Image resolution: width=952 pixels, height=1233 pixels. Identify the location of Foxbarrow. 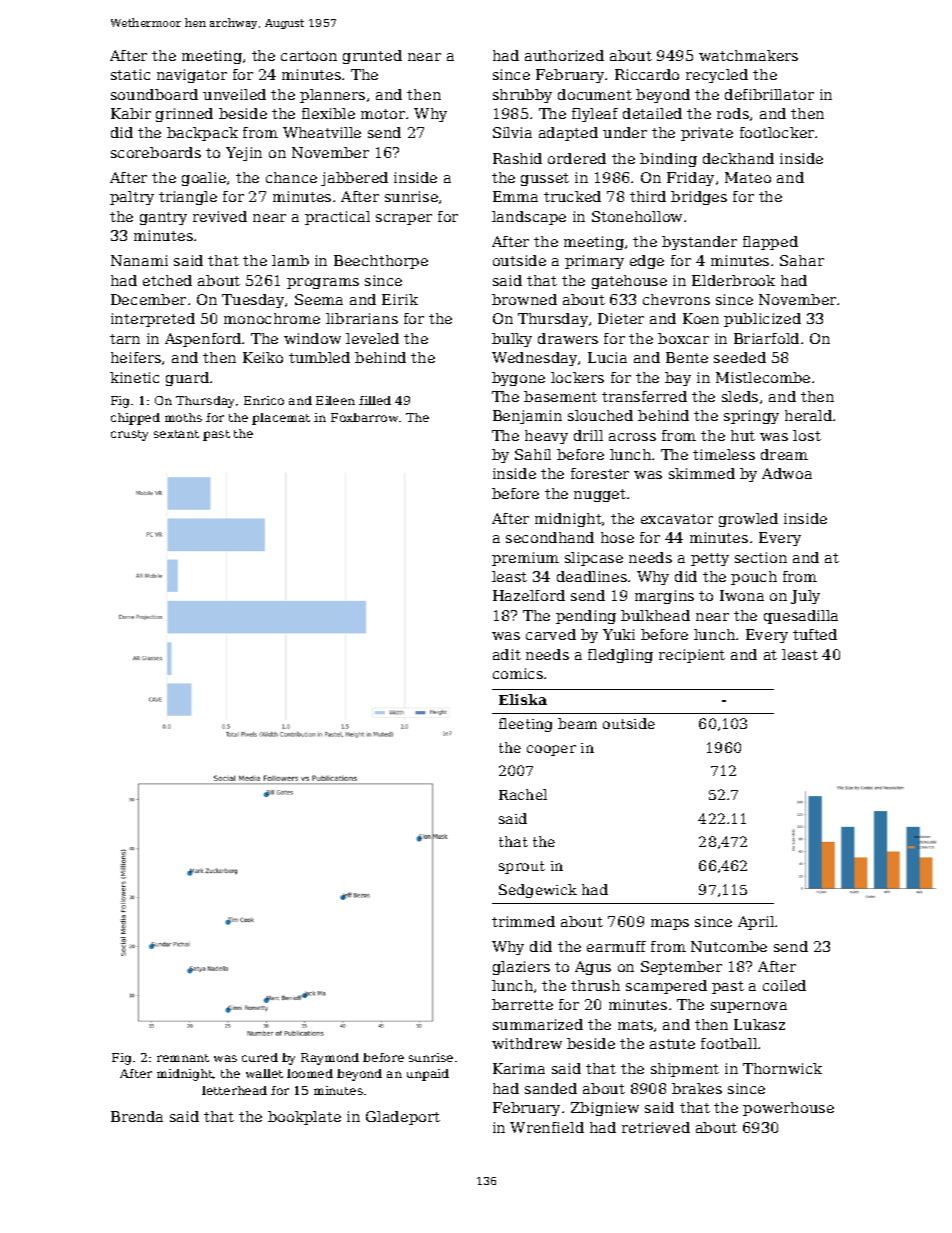
(364, 417).
